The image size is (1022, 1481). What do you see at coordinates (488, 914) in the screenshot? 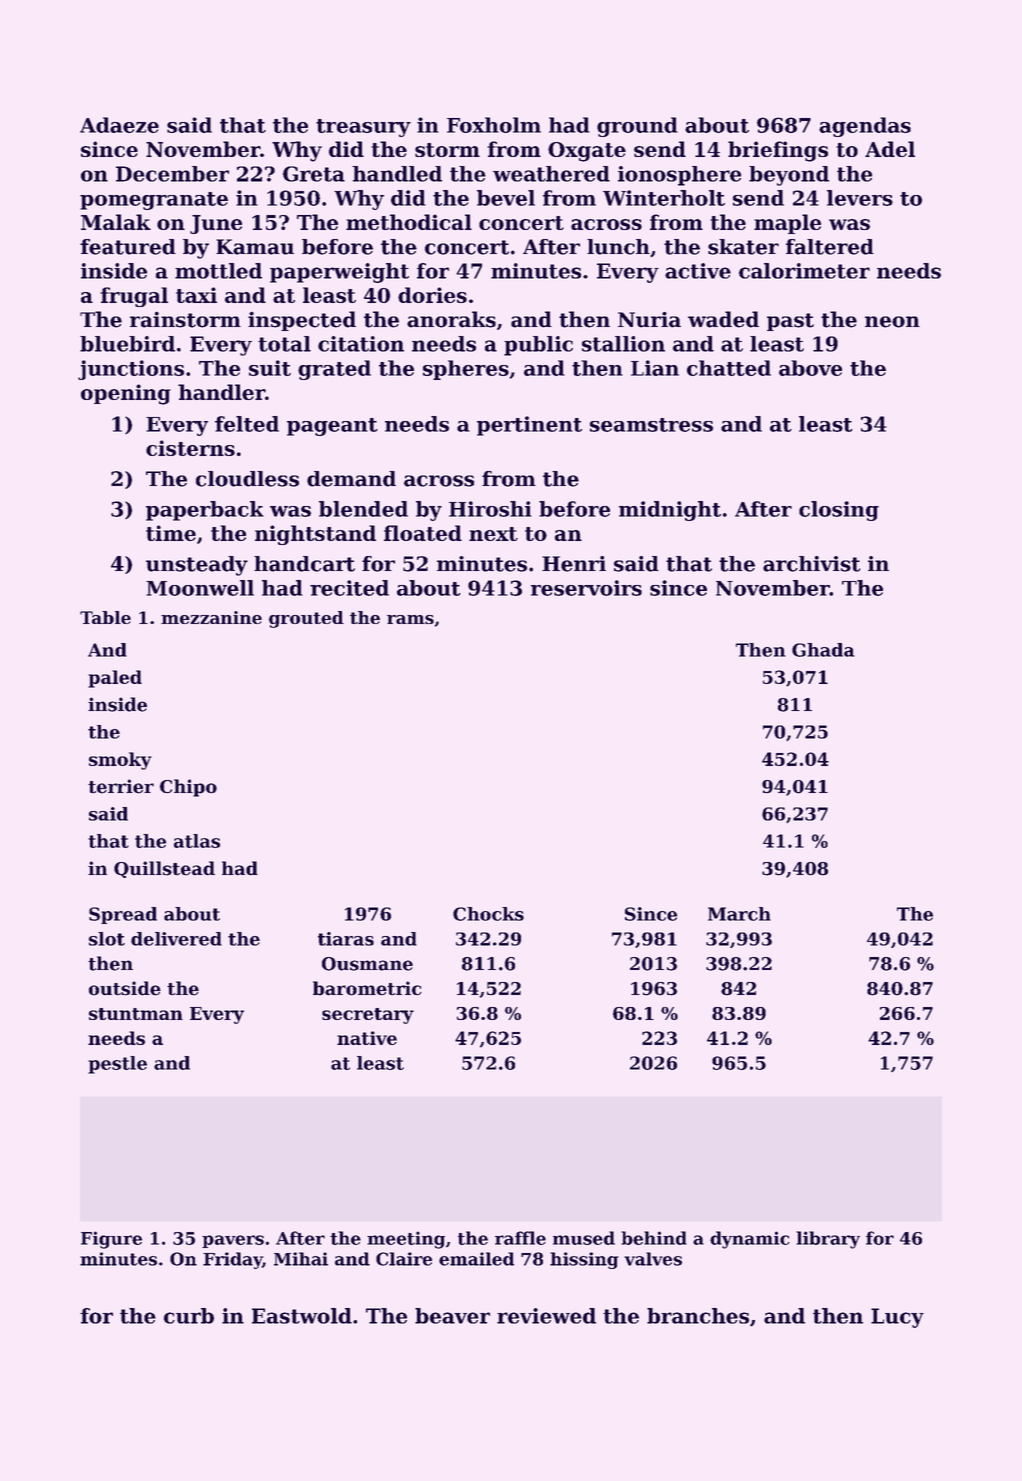
I see `Chocks` at bounding box center [488, 914].
